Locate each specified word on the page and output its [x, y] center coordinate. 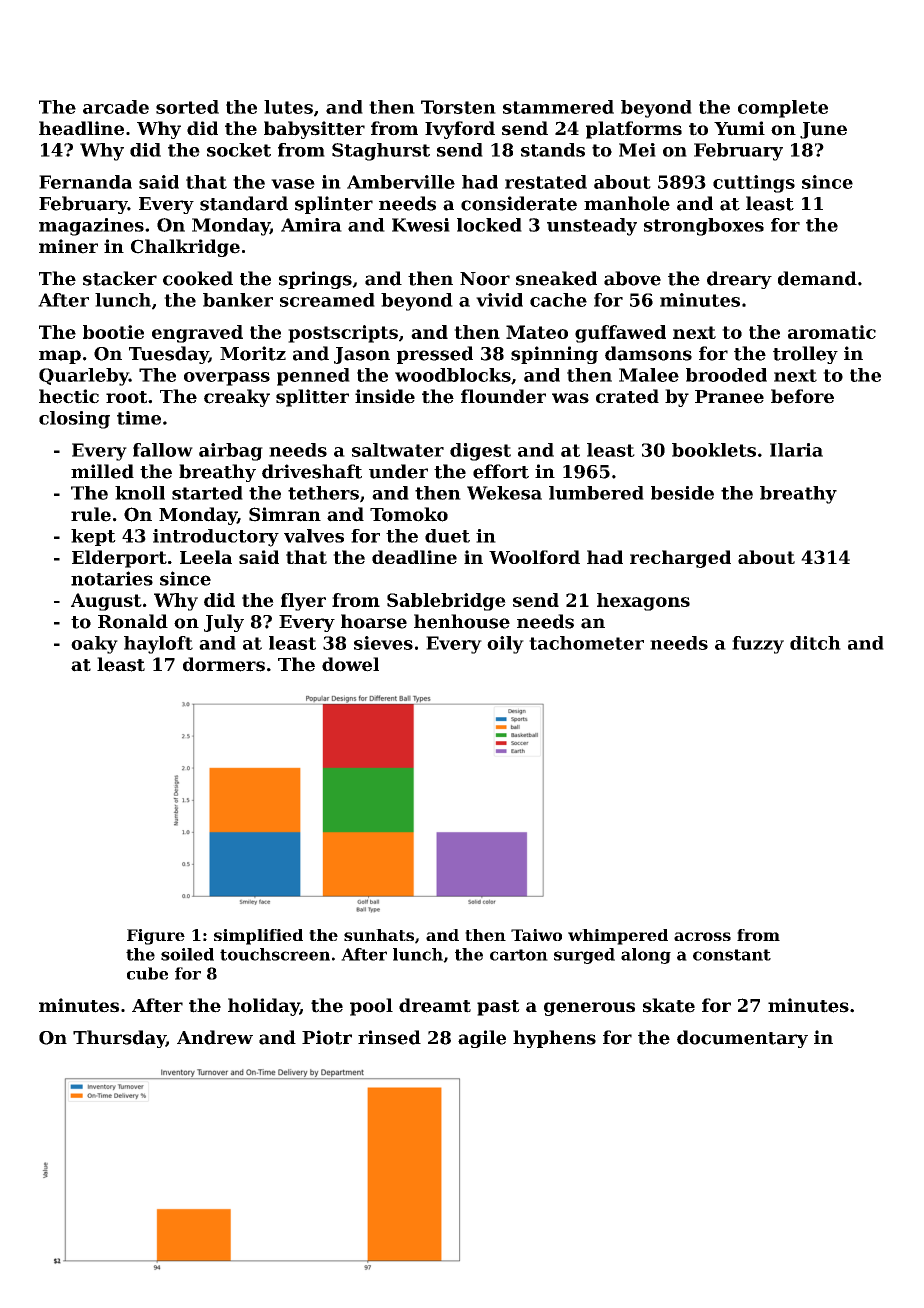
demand [817, 278]
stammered [558, 107]
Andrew [215, 1037]
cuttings [754, 184]
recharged [680, 559]
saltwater [398, 450]
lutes [288, 107]
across [702, 936]
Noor [485, 279]
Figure [156, 937]
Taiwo [536, 935]
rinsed [389, 1037]
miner [68, 246]
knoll [140, 493]
